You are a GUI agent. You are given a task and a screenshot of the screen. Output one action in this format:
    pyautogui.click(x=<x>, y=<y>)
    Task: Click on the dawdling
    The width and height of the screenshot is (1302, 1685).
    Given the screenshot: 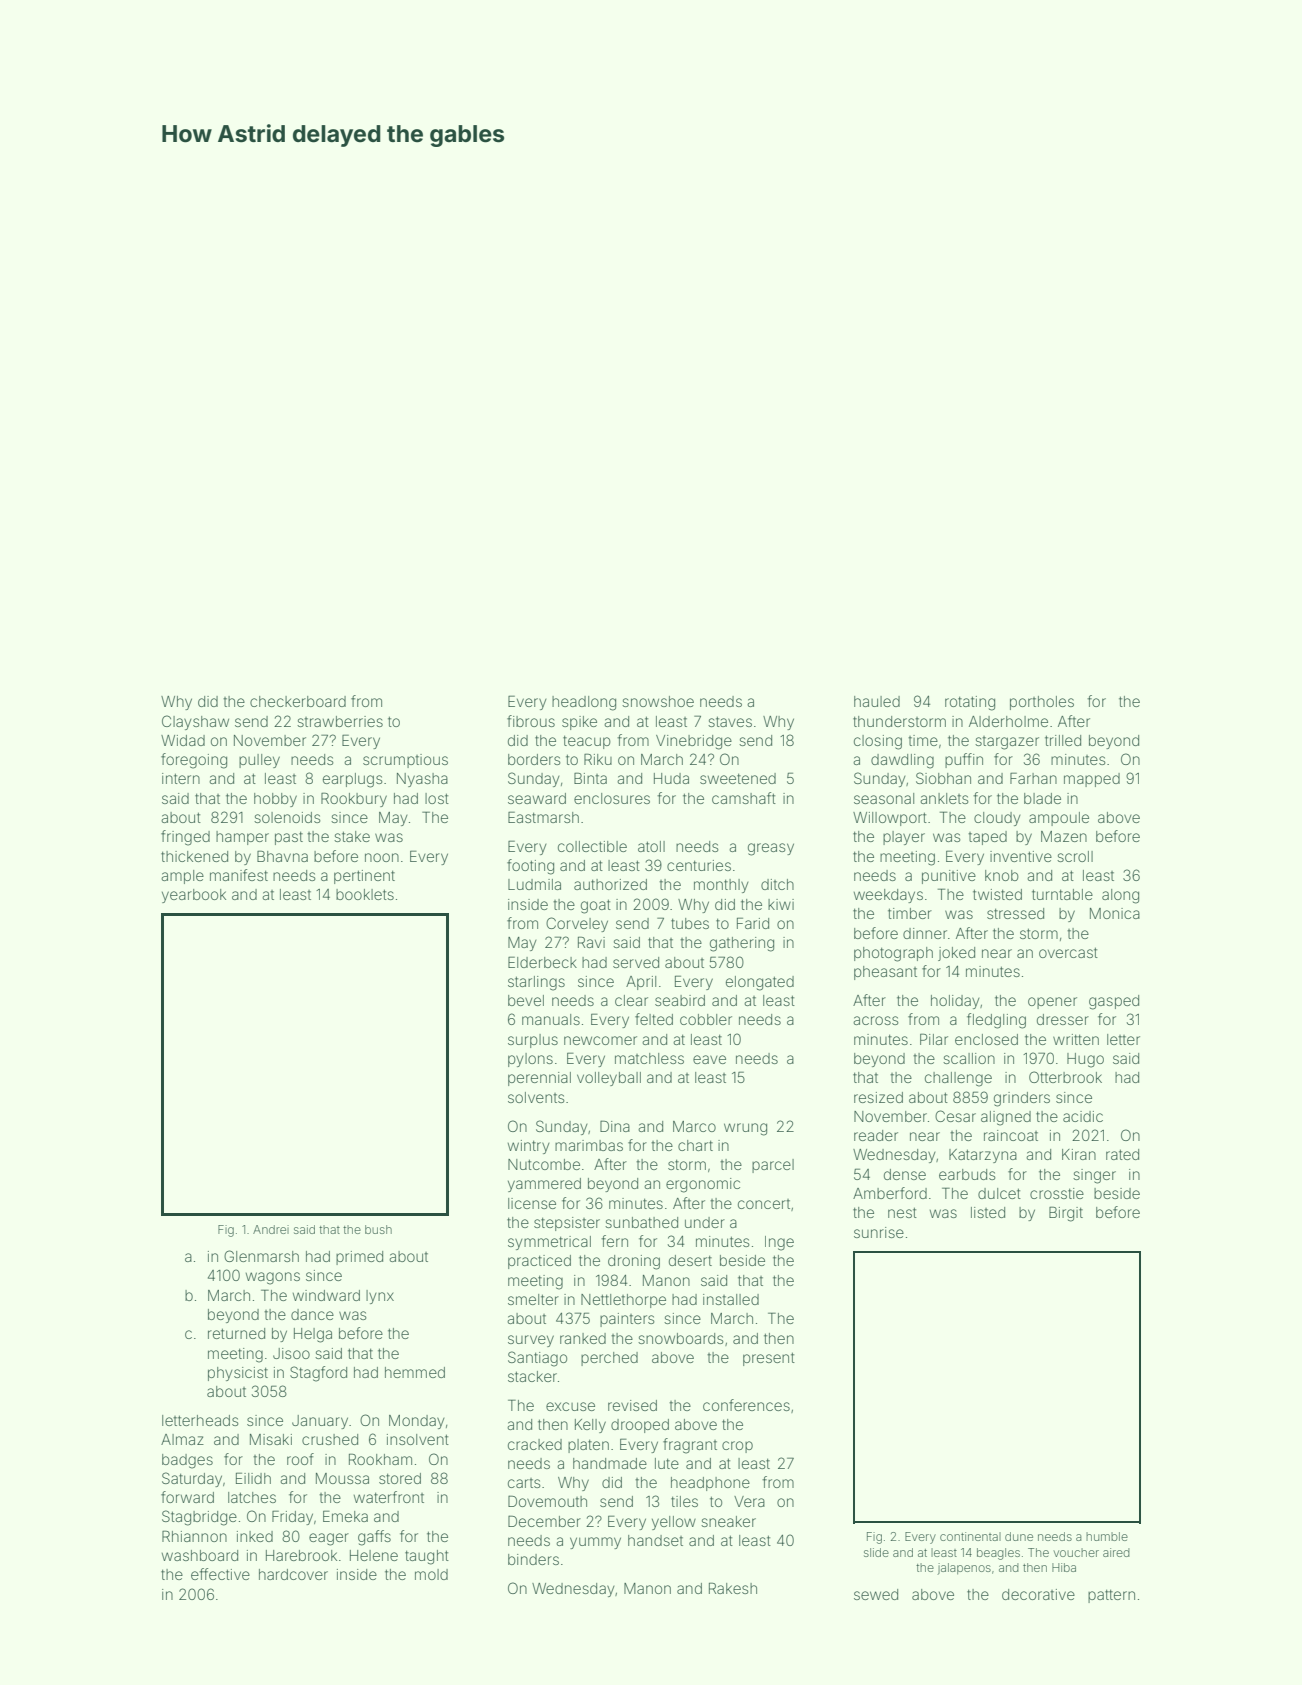 What is the action you would take?
    pyautogui.click(x=902, y=761)
